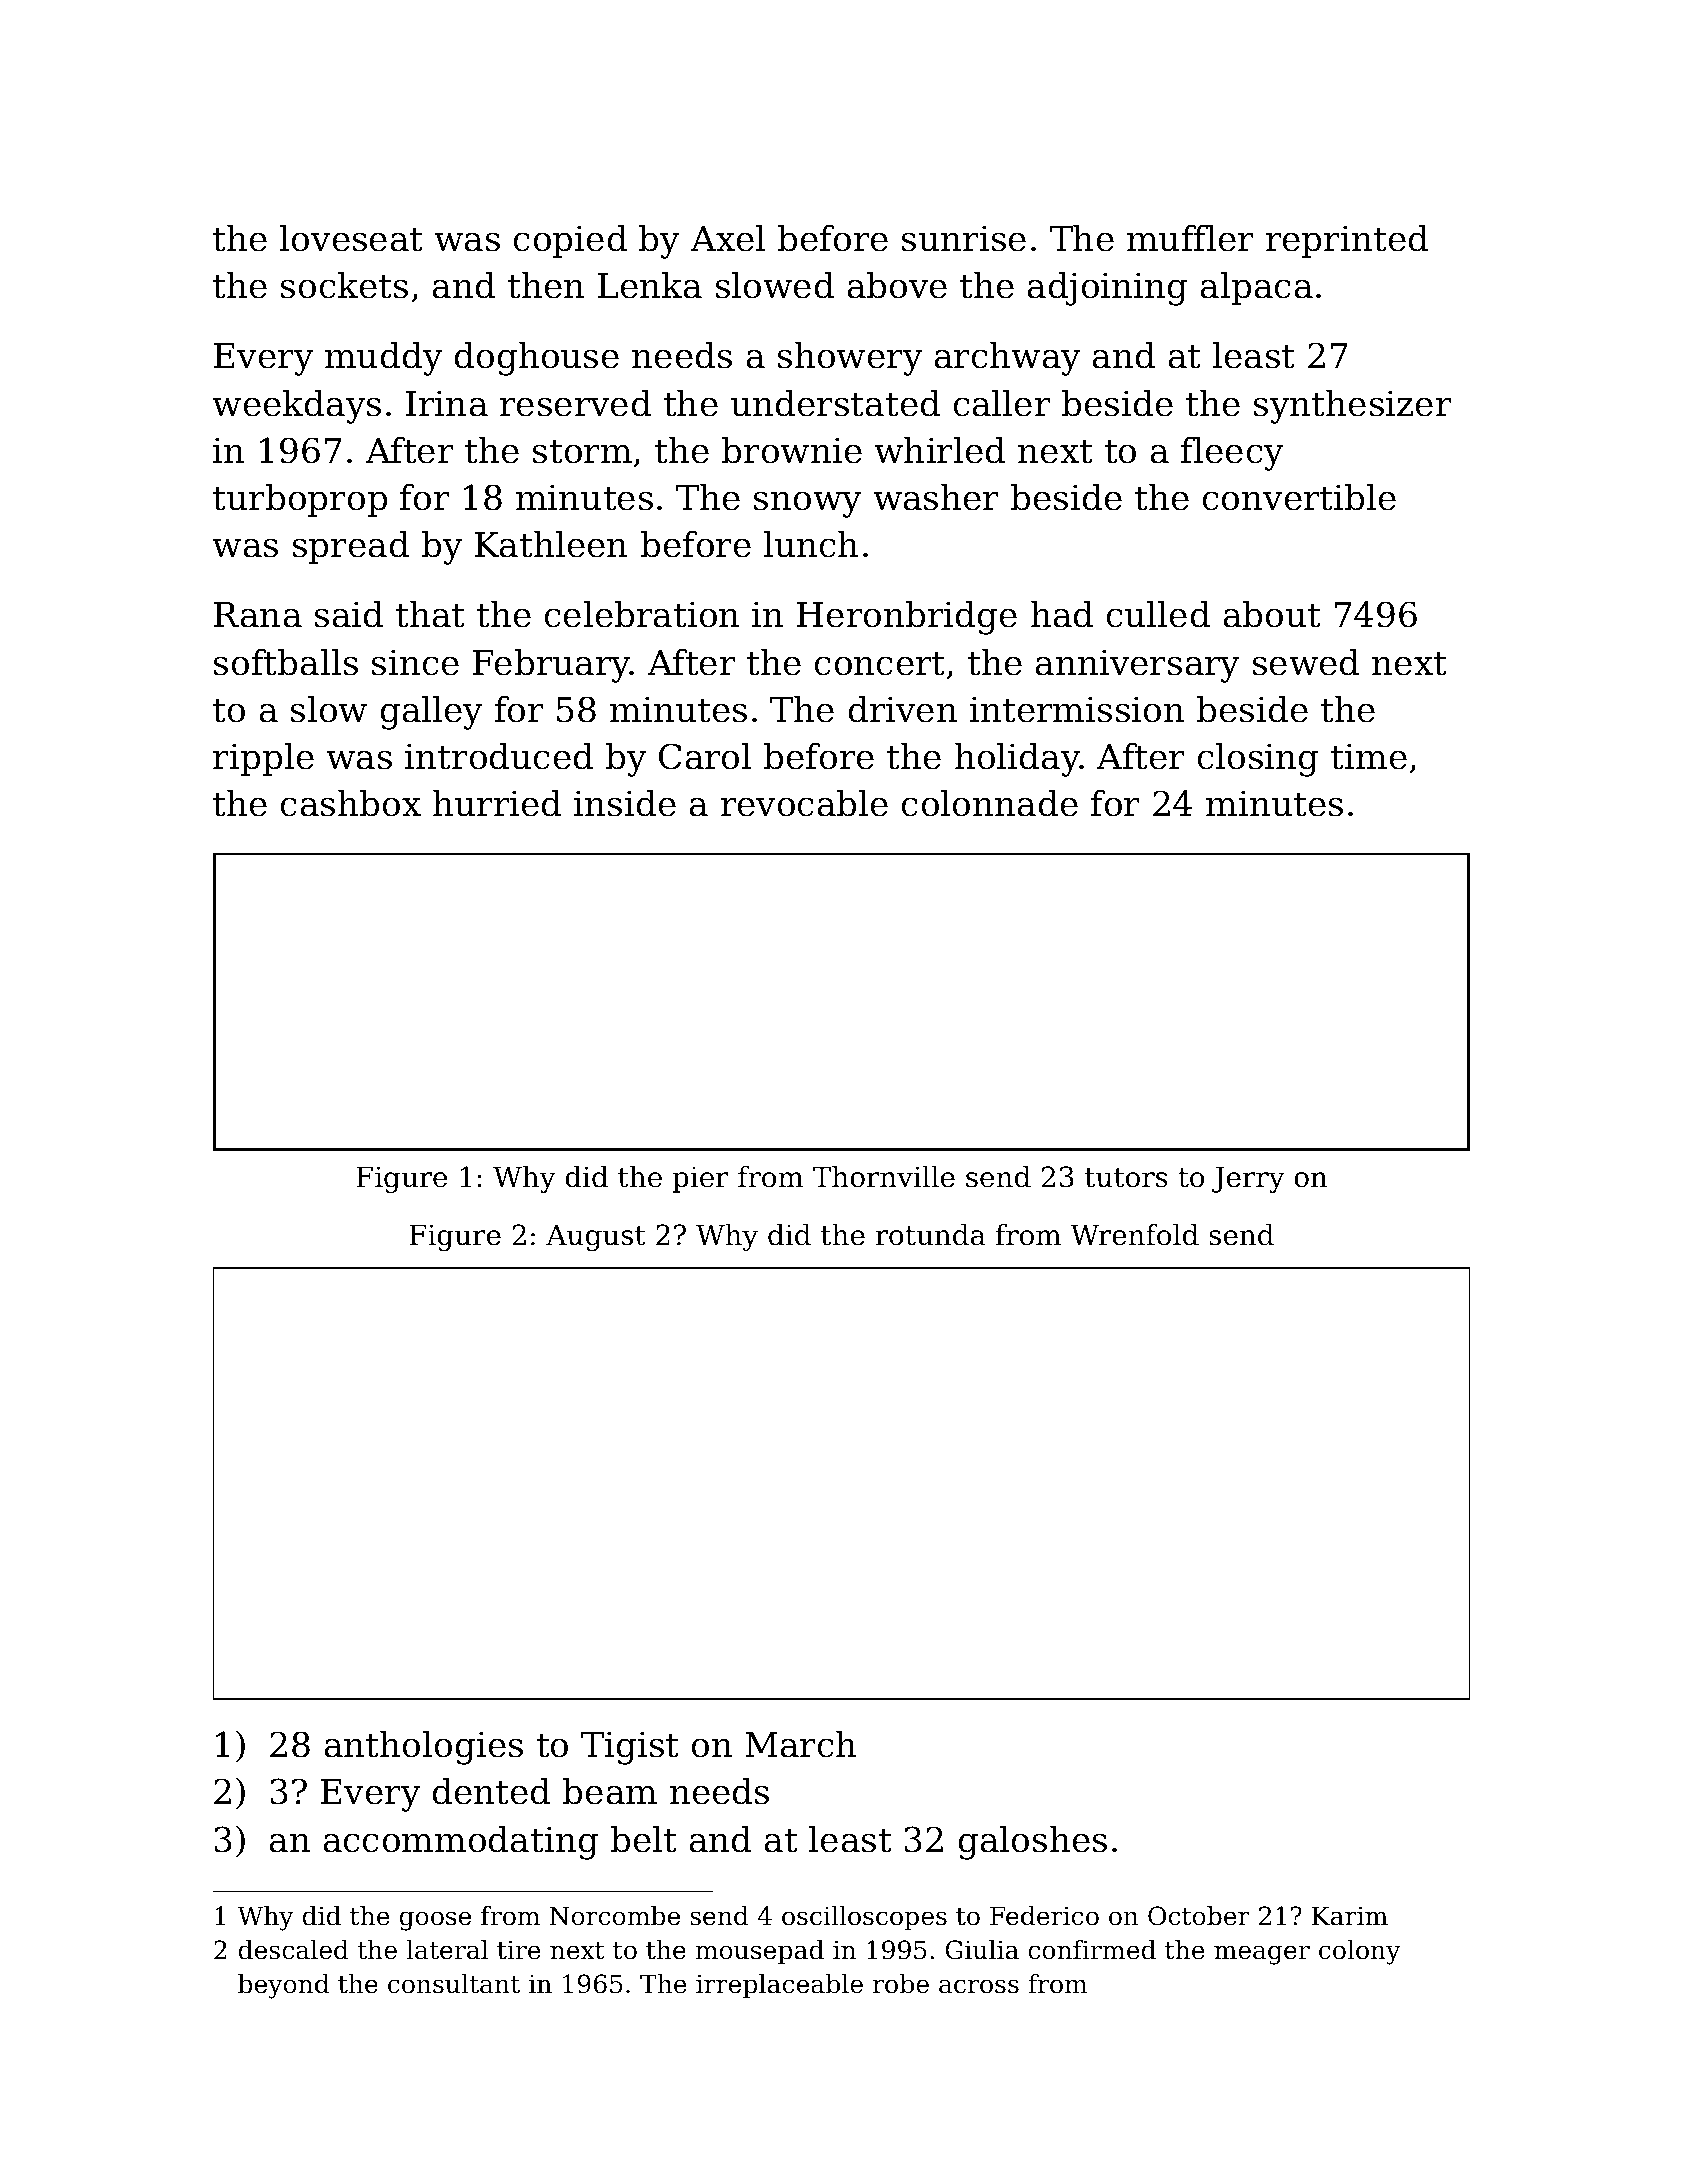 Image resolution: width=1683 pixels, height=2178 pixels. Describe the element at coordinates (423, 1748) in the page. I see `anthologies` at that location.
